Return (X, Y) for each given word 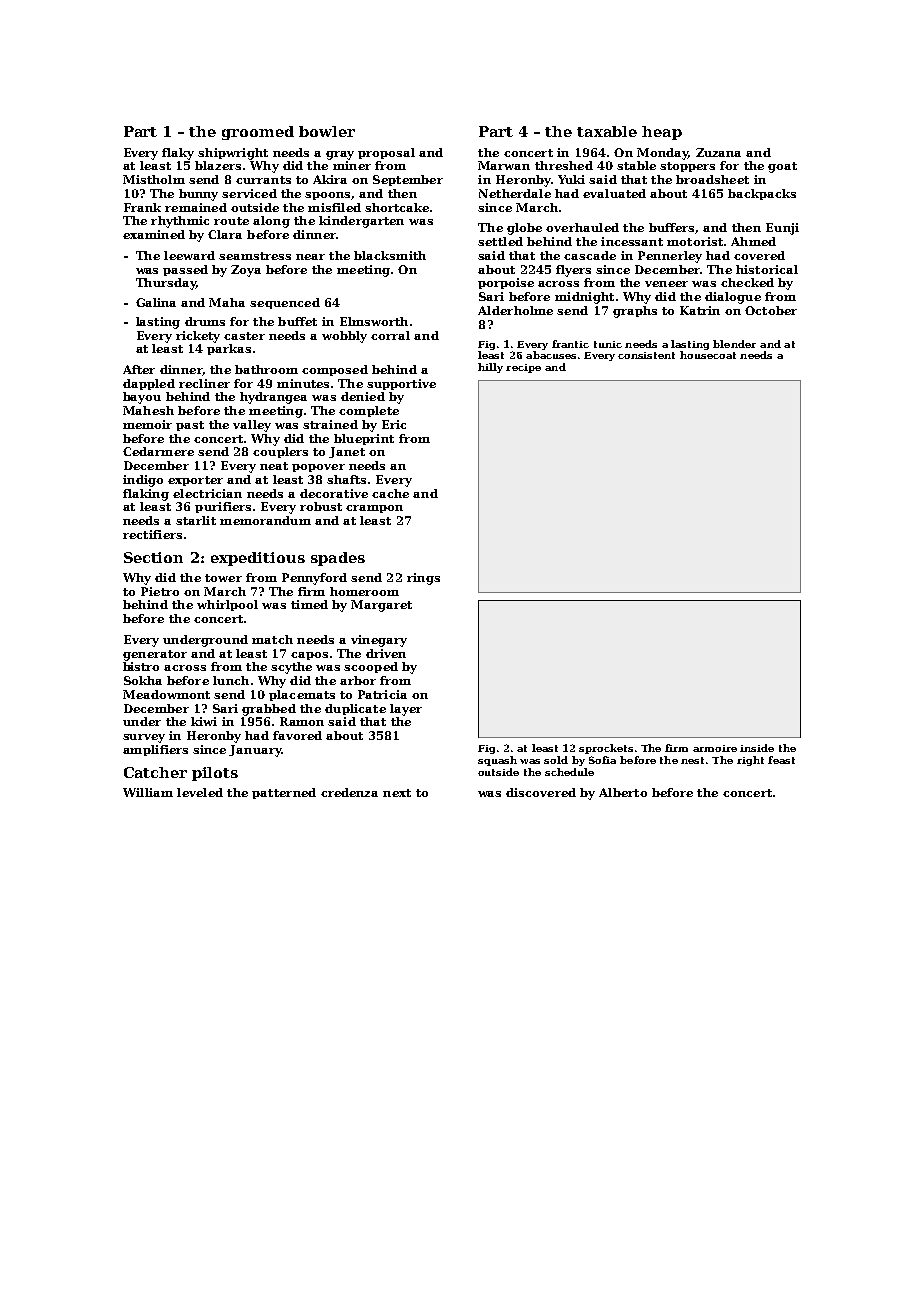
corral (390, 335)
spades (338, 559)
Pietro (160, 591)
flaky (178, 154)
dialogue (733, 298)
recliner (204, 383)
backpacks (762, 194)
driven (386, 653)
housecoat (708, 355)
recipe (523, 368)
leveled (200, 792)
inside (757, 748)
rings (423, 579)
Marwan (504, 165)
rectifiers (152, 534)
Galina (156, 302)
